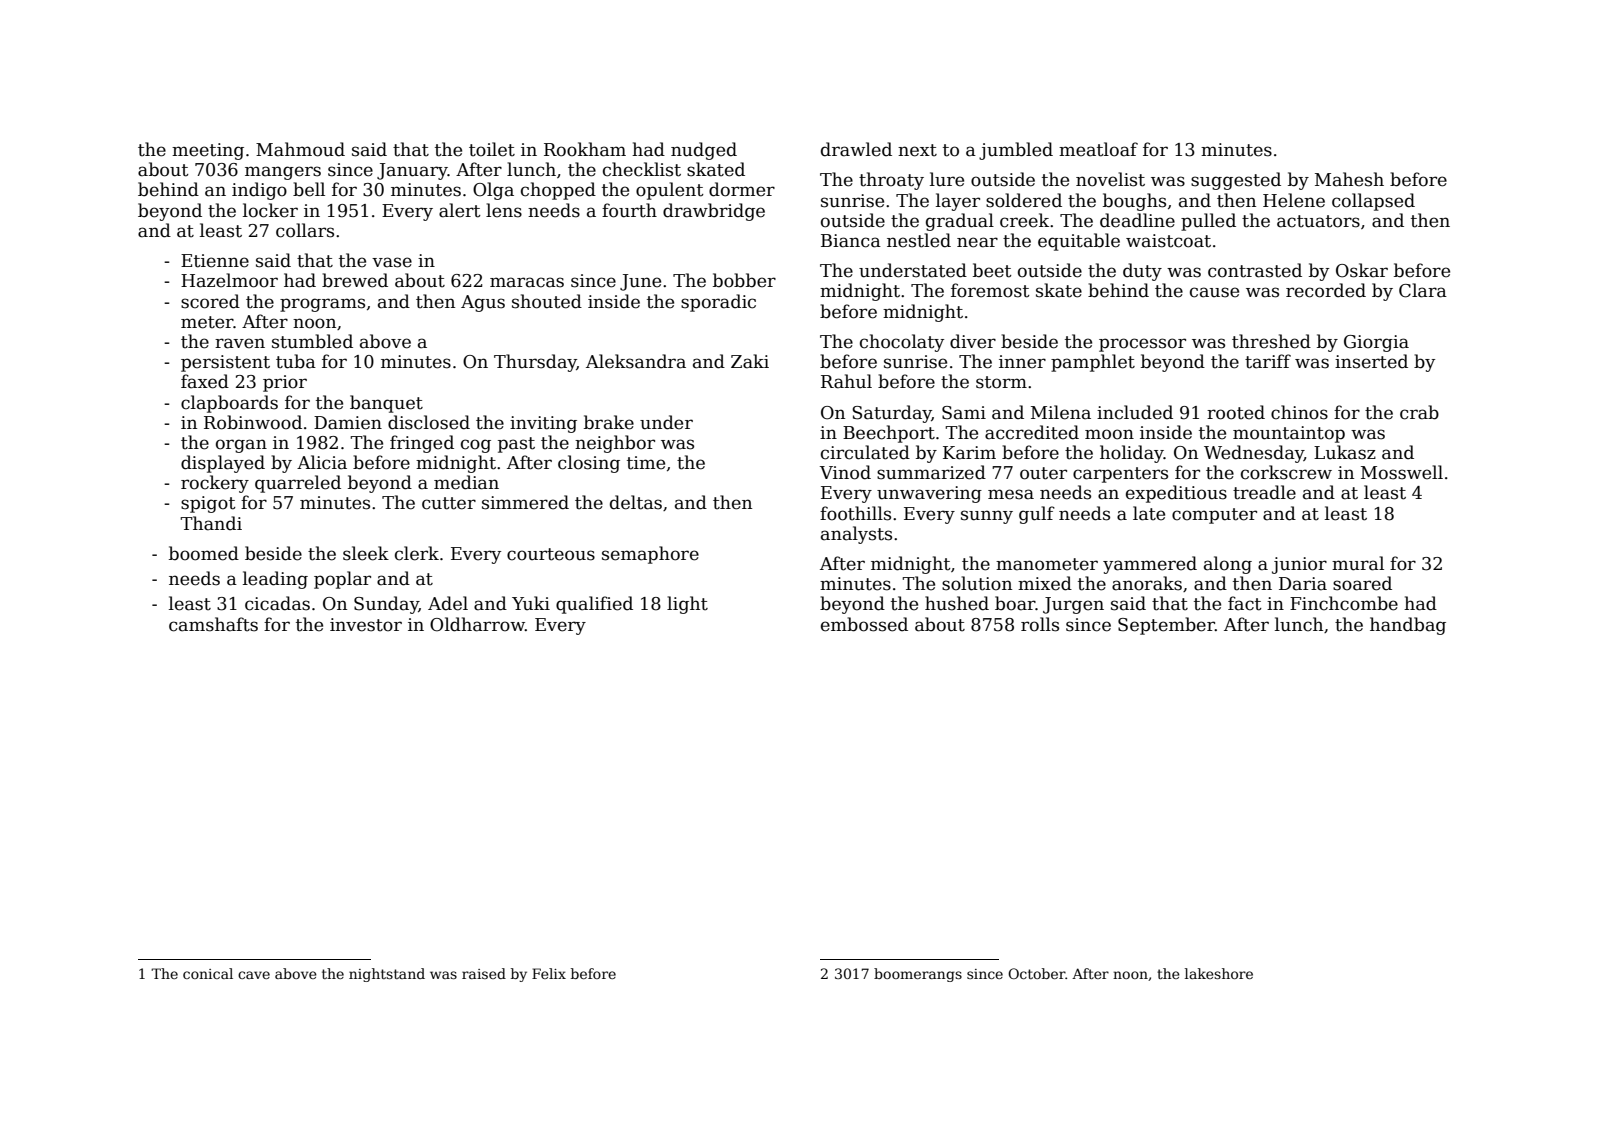 The width and height of the screenshot is (1599, 1130). Describe the element at coordinates (387, 975) in the screenshot. I see `nightstand` at that location.
